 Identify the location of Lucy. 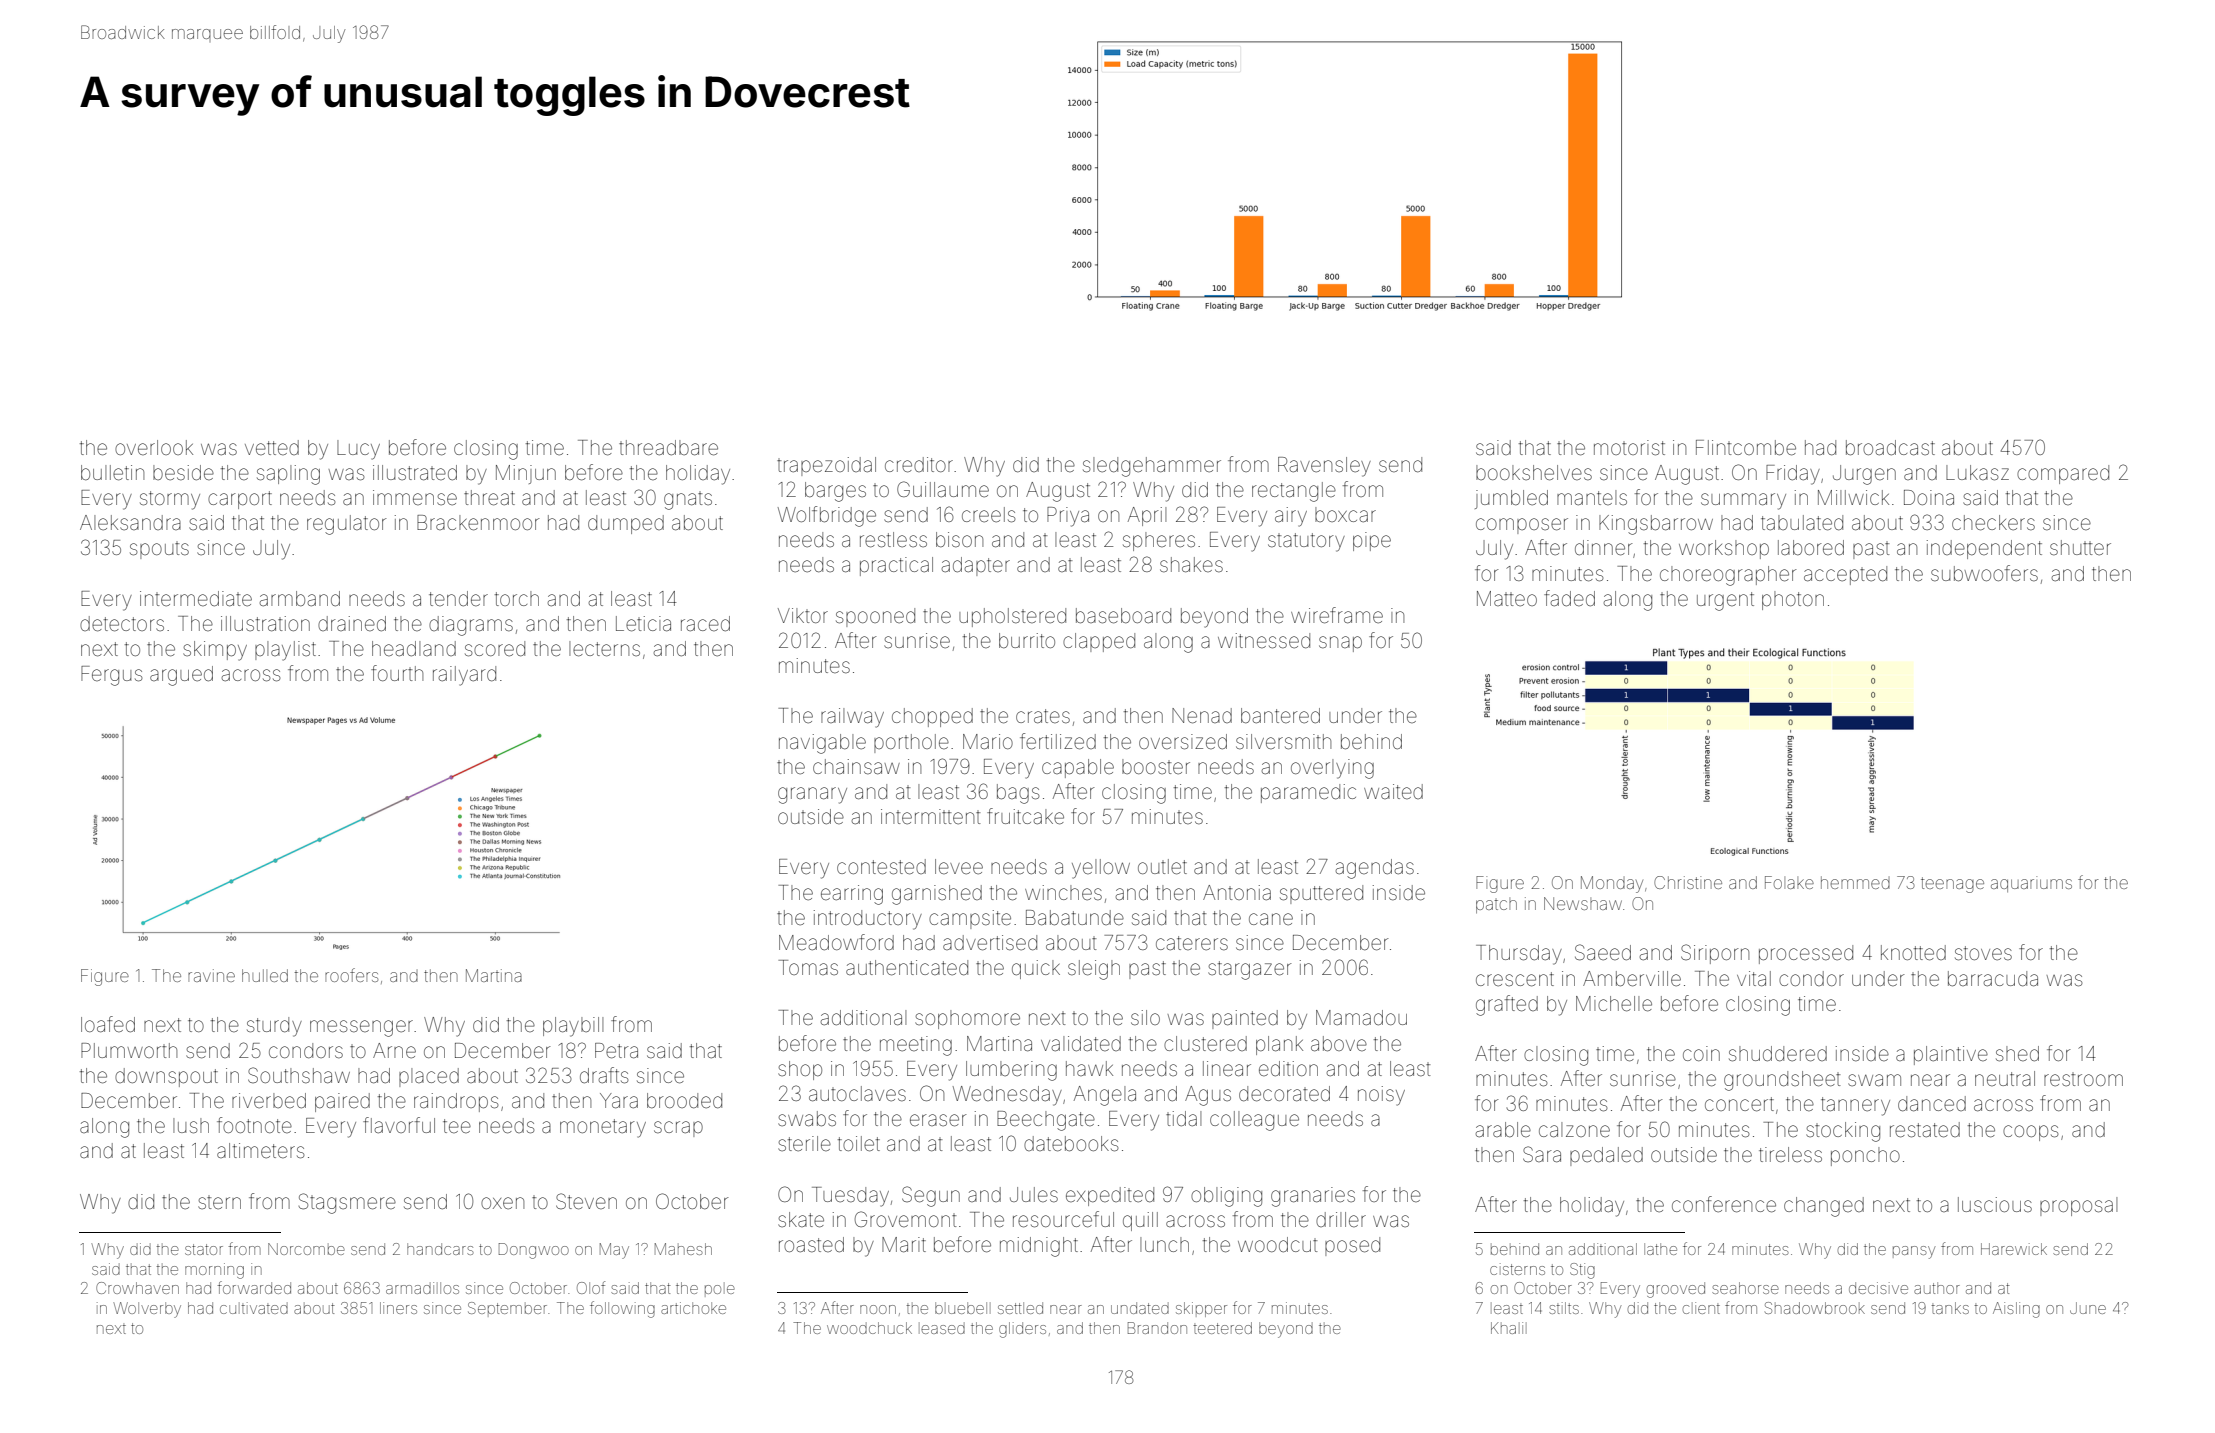
(358, 450).
